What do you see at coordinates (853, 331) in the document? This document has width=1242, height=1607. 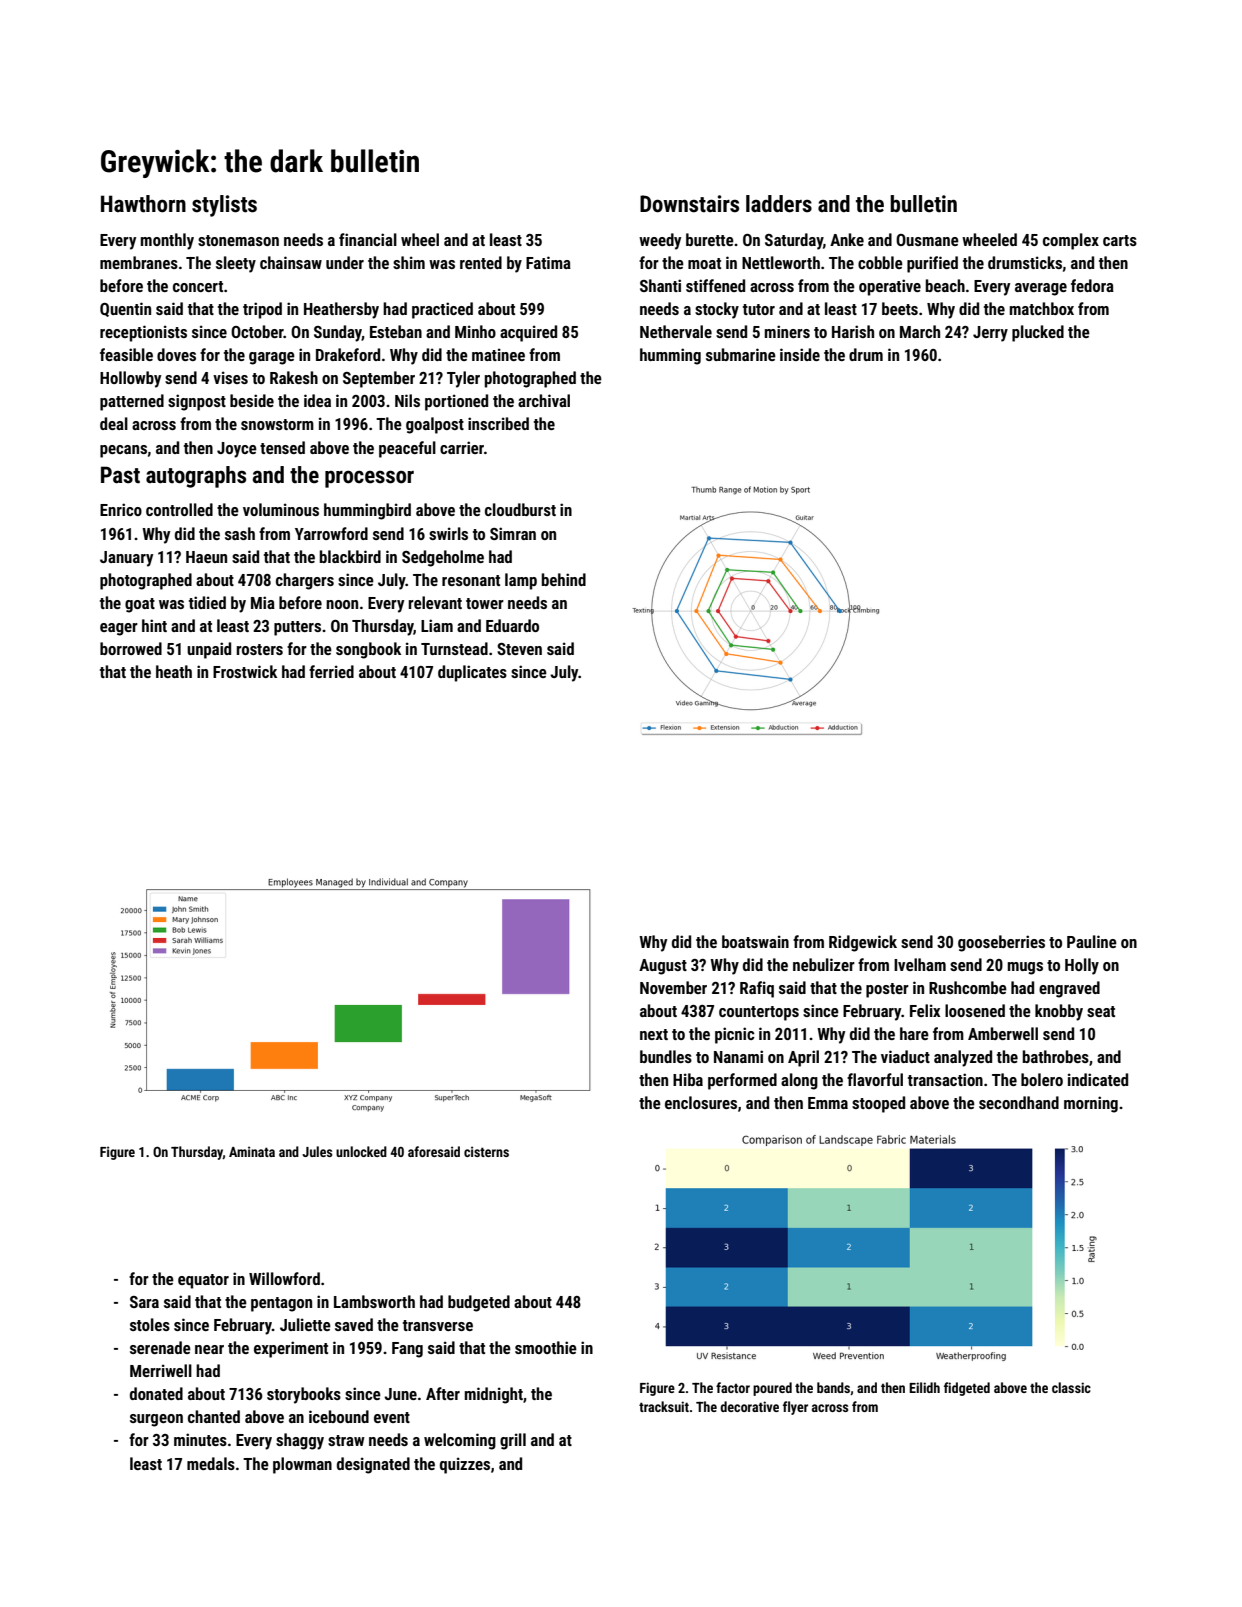 I see `Harish` at bounding box center [853, 331].
